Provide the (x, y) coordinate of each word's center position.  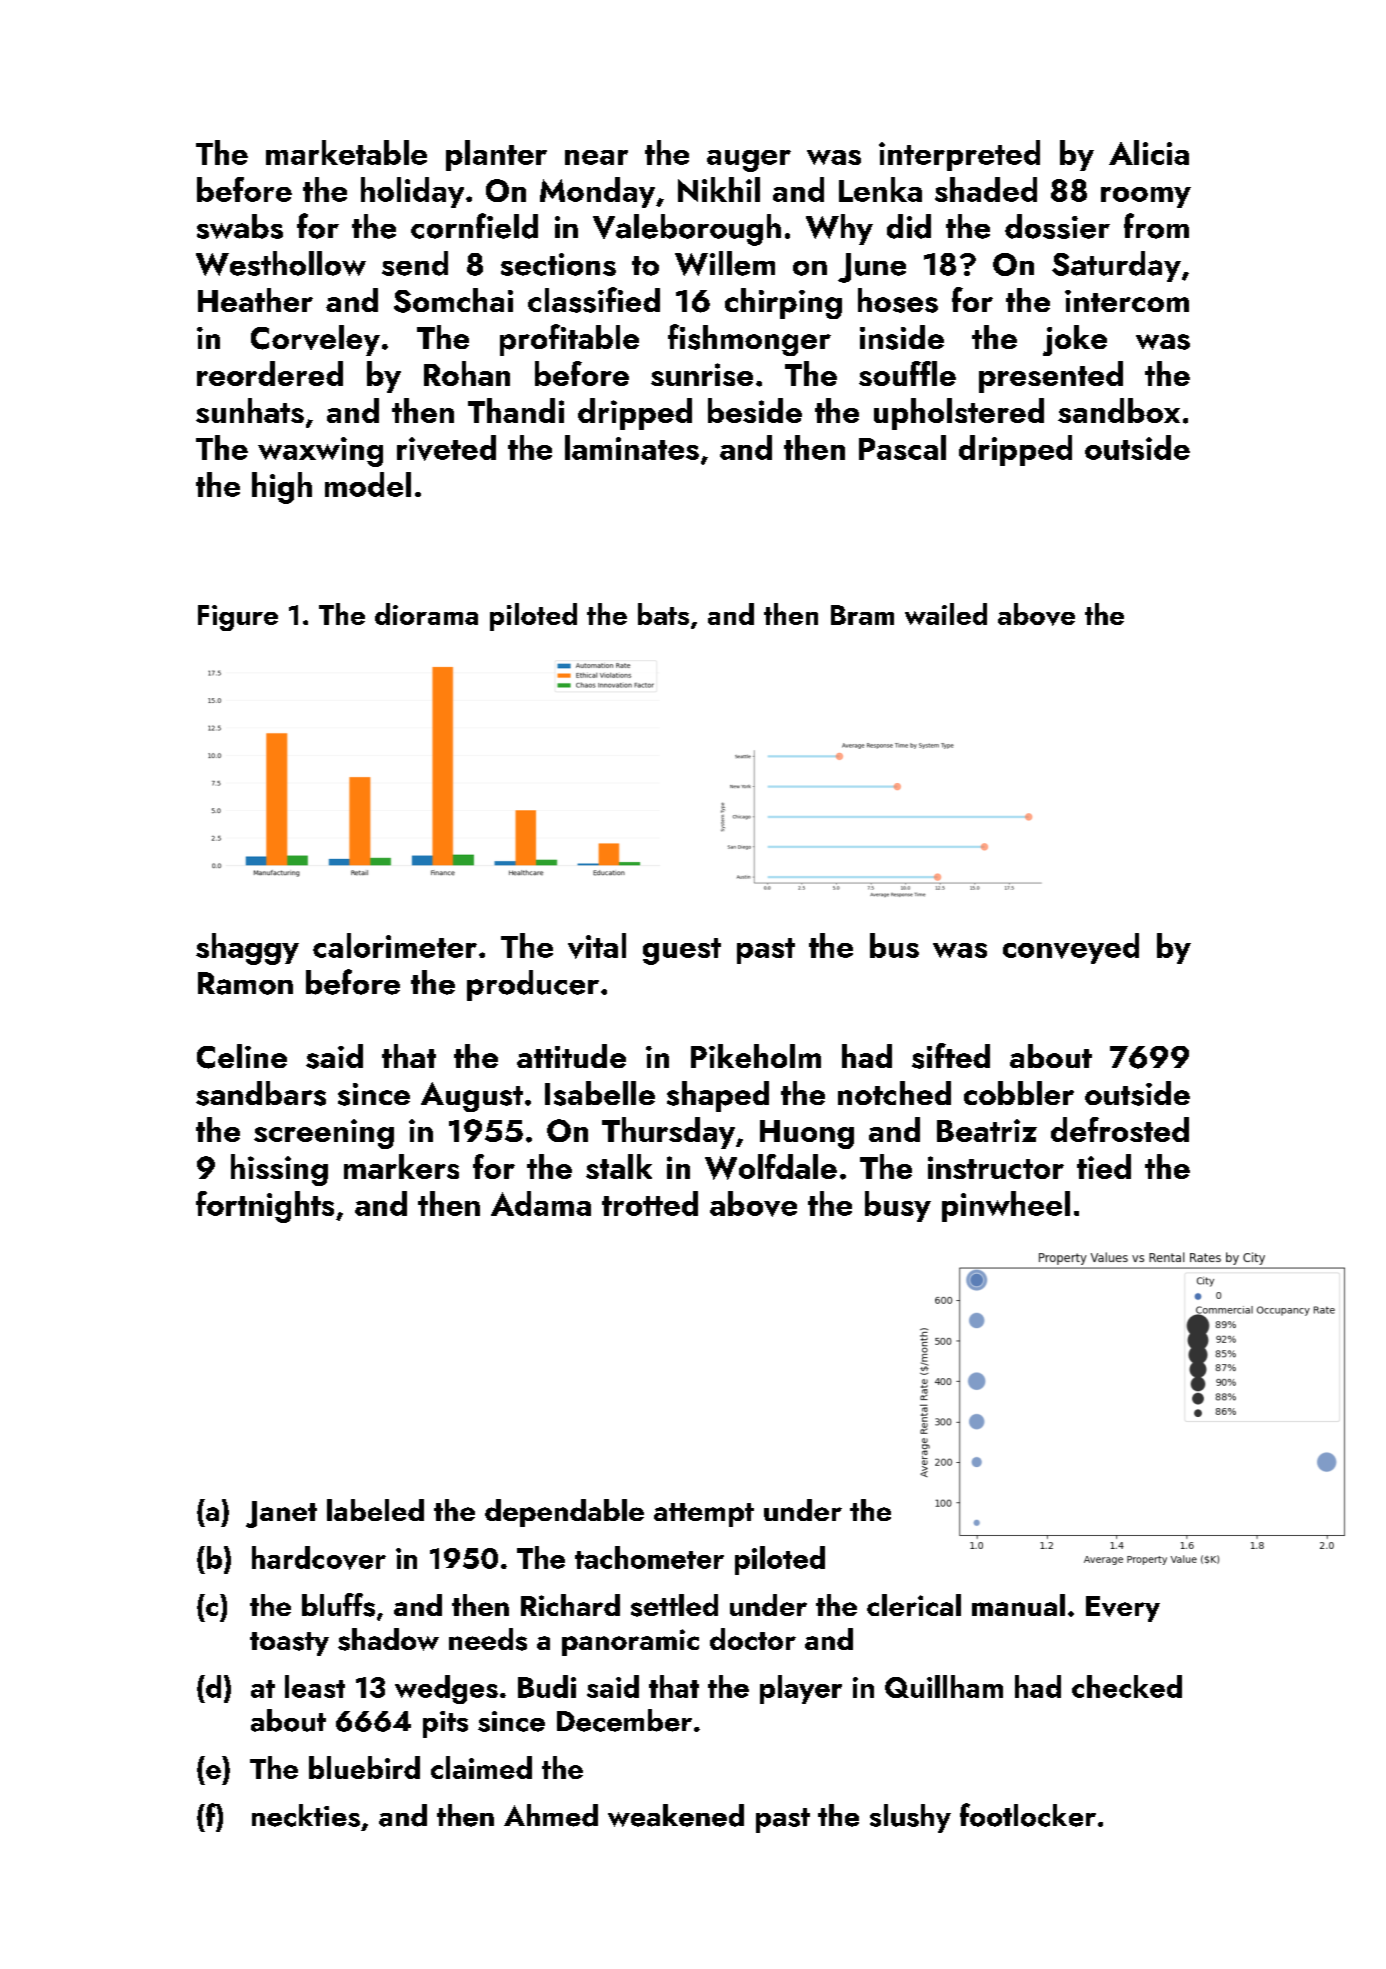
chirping (783, 303)
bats (663, 614)
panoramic (630, 1642)
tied (1104, 1166)
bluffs (338, 1605)
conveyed (1071, 948)
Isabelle (600, 1093)
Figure (238, 618)
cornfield (474, 226)
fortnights (265, 1207)
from (1156, 226)
